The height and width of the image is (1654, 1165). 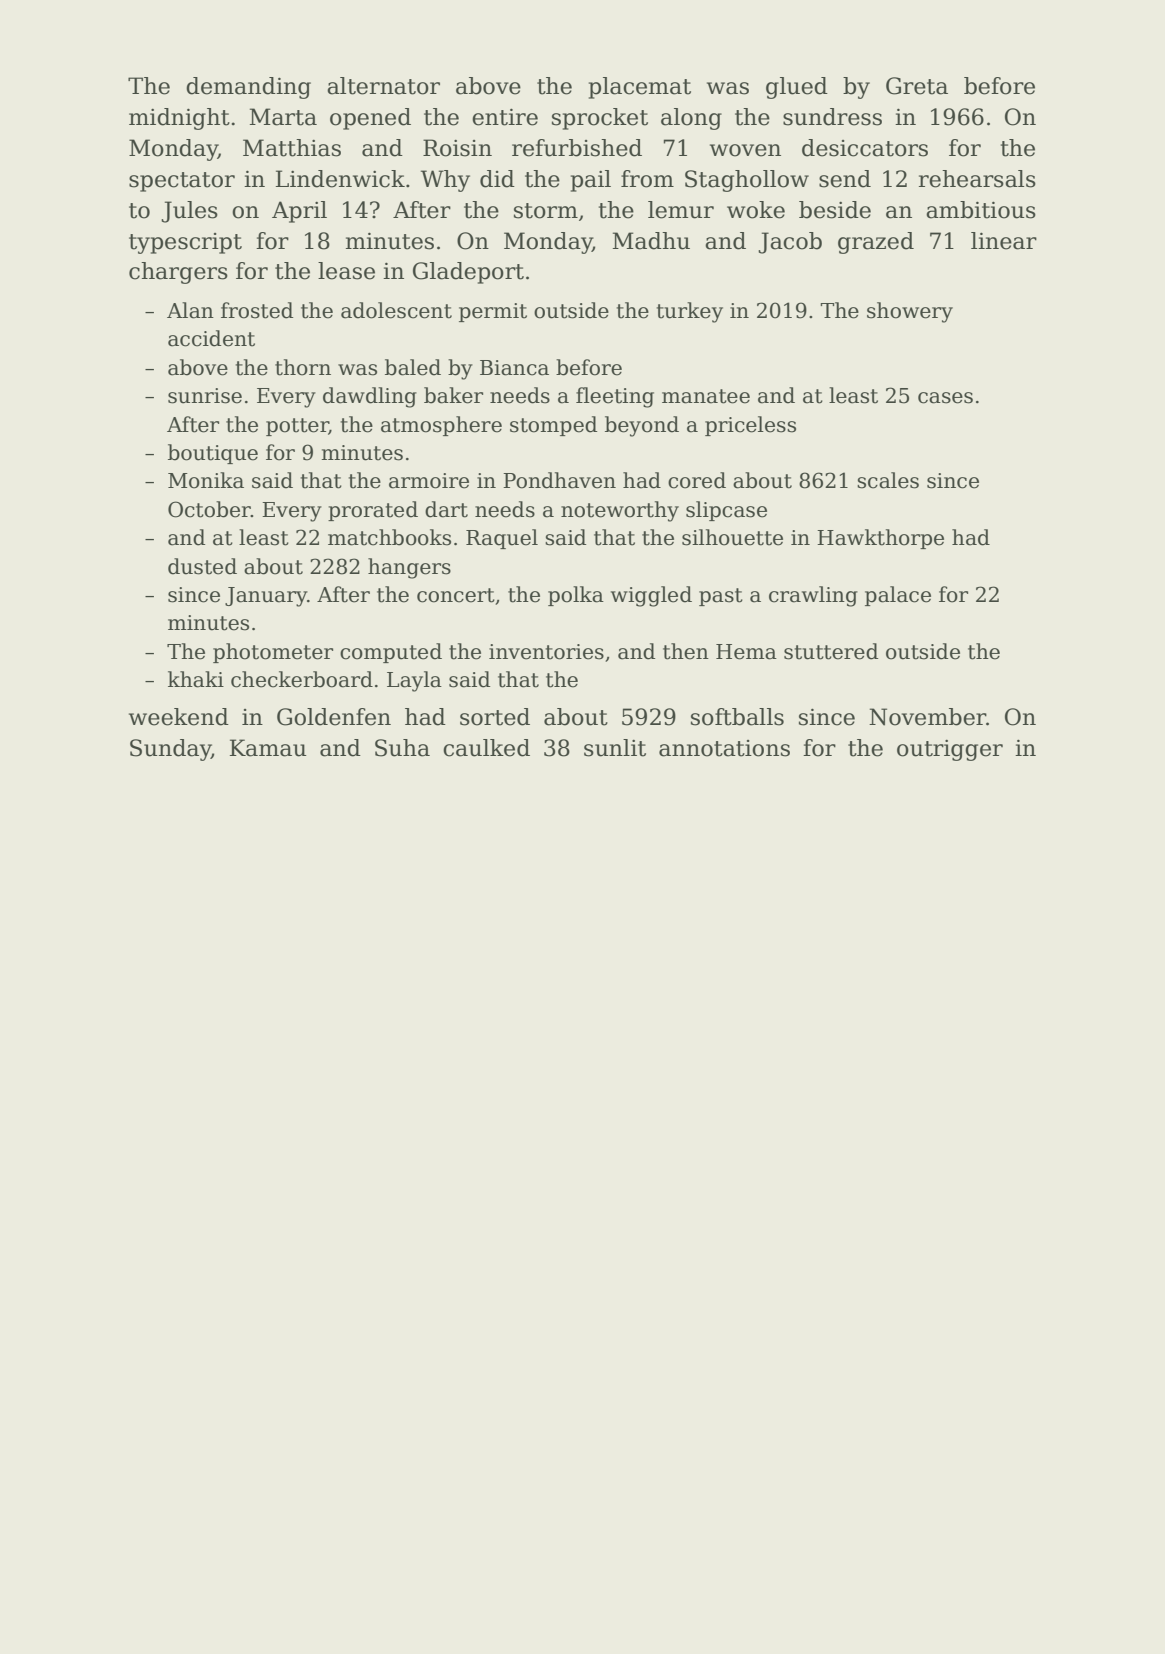 What do you see at coordinates (178, 273) in the image?
I see `chargers` at bounding box center [178, 273].
